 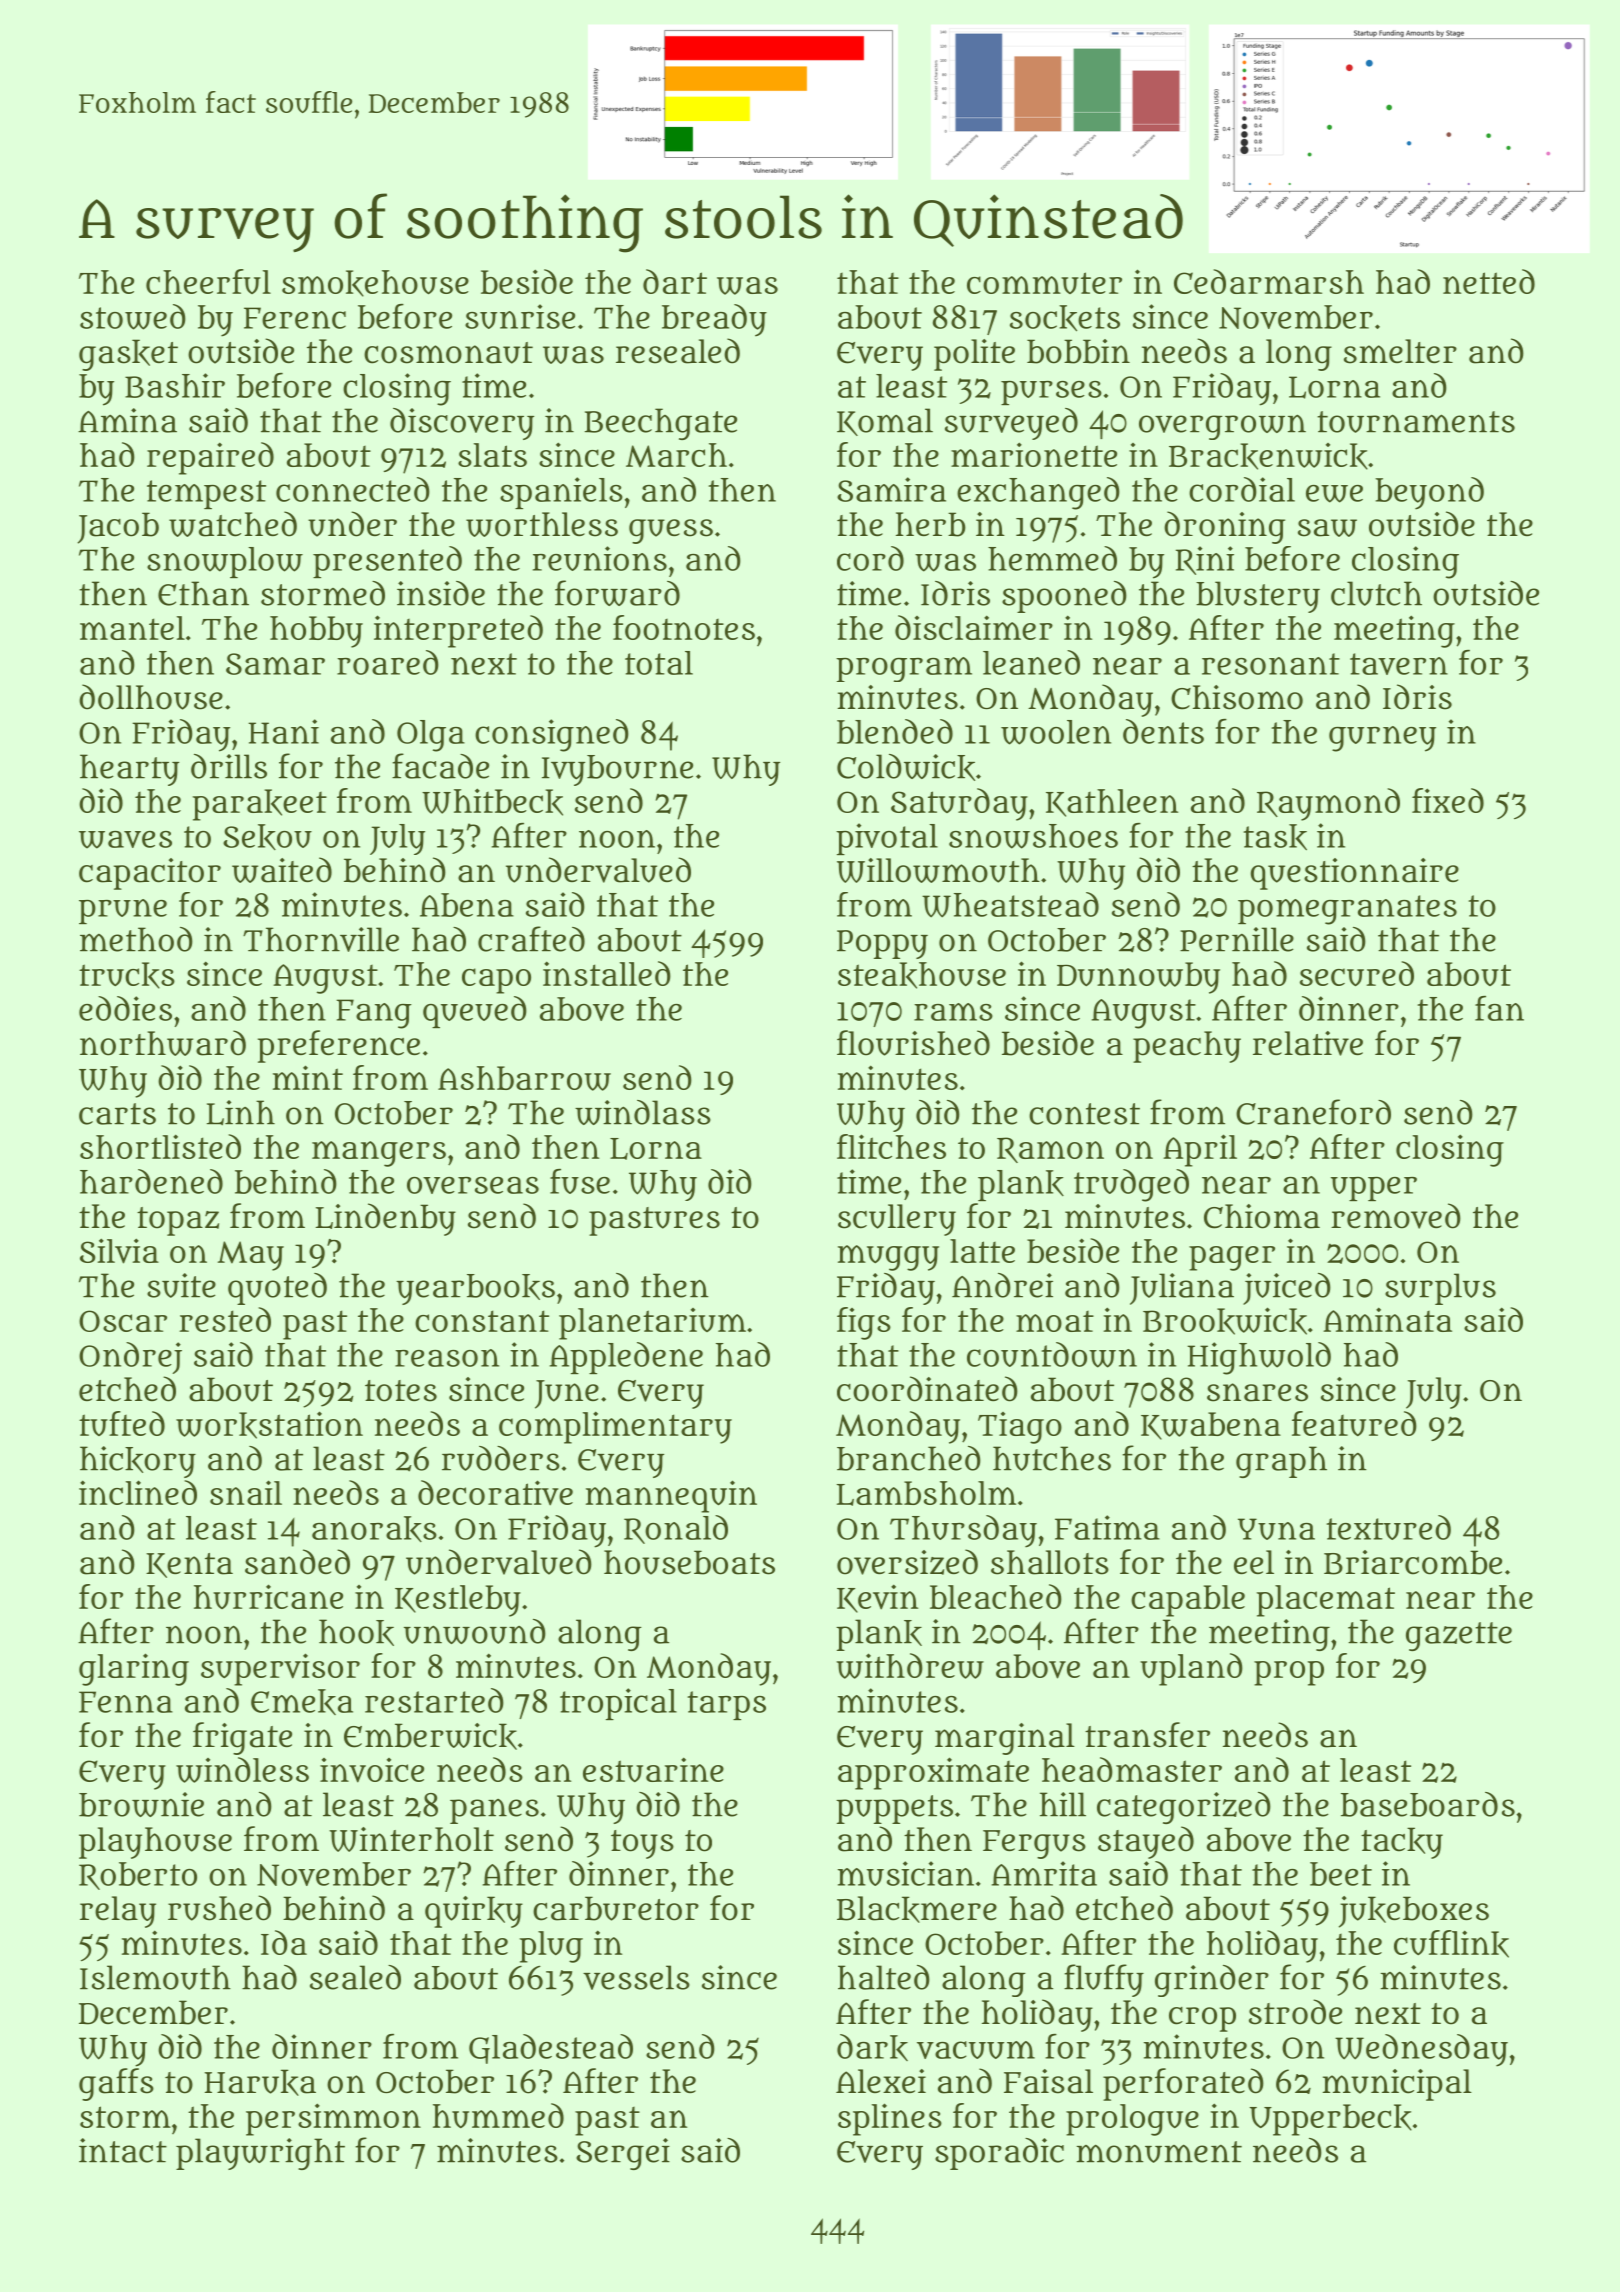 I want to click on Jacob, so click(x=118, y=528).
